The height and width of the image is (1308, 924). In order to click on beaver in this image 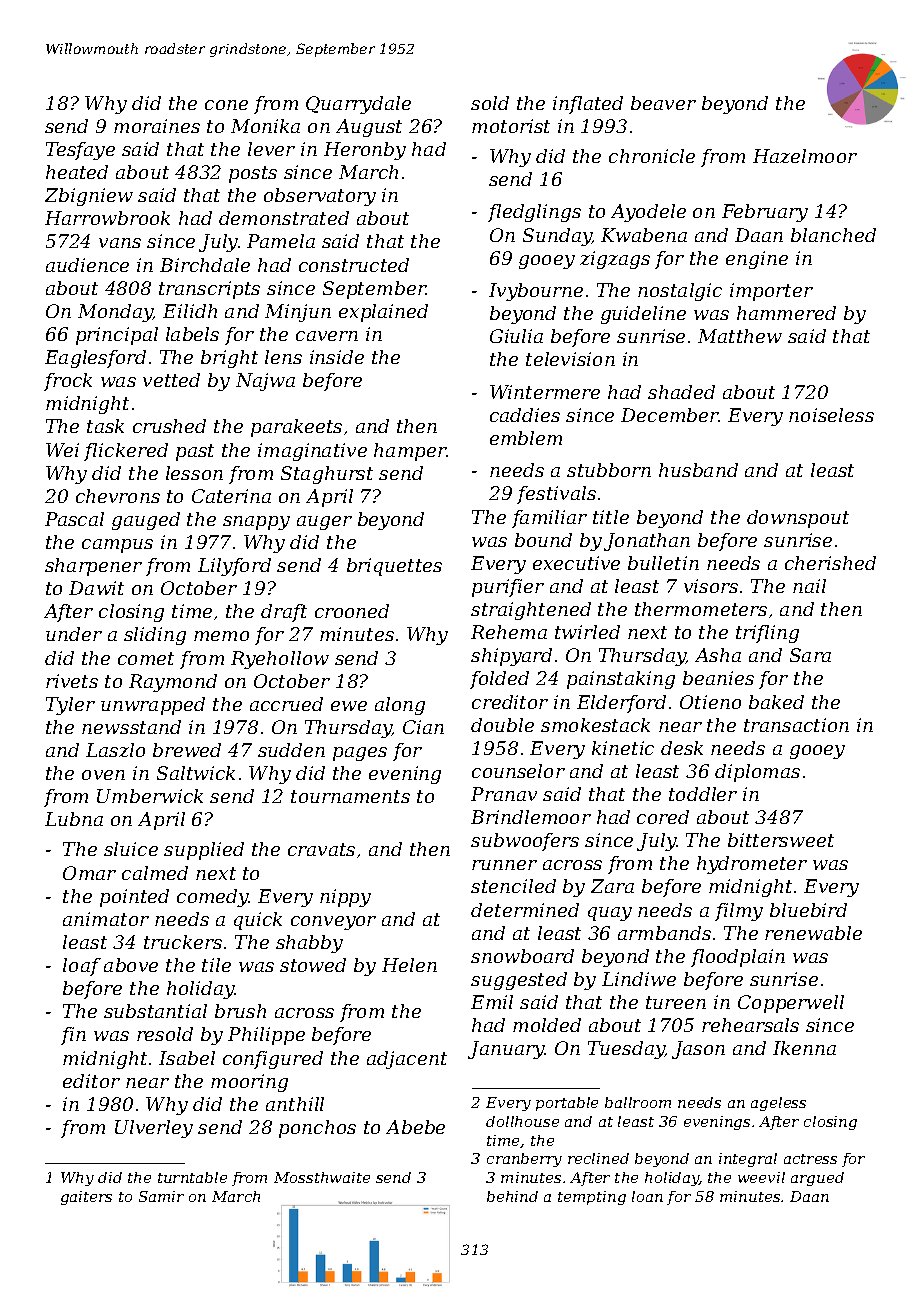, I will do `click(663, 103)`.
